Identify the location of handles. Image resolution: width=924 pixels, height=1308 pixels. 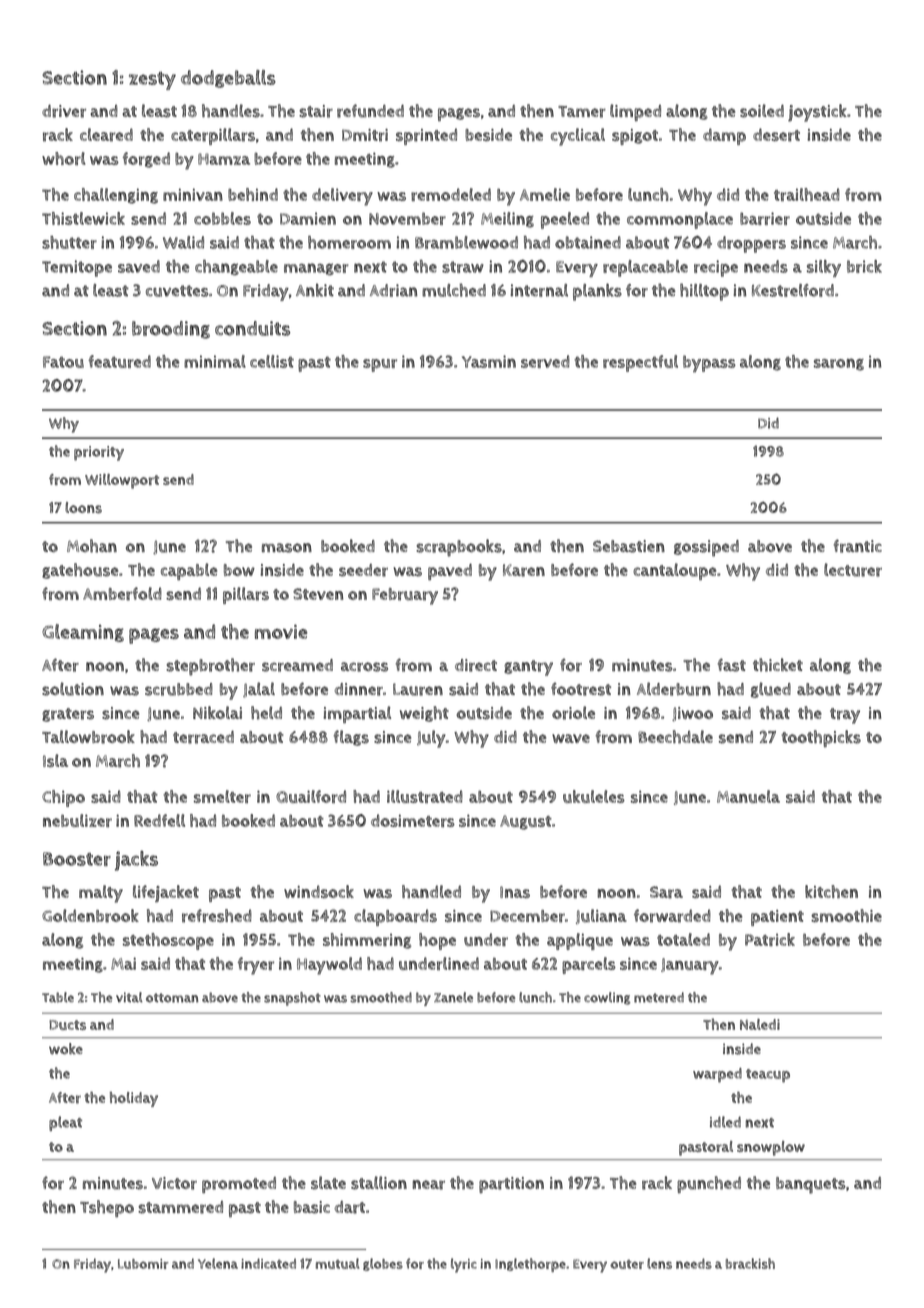
(231, 111).
